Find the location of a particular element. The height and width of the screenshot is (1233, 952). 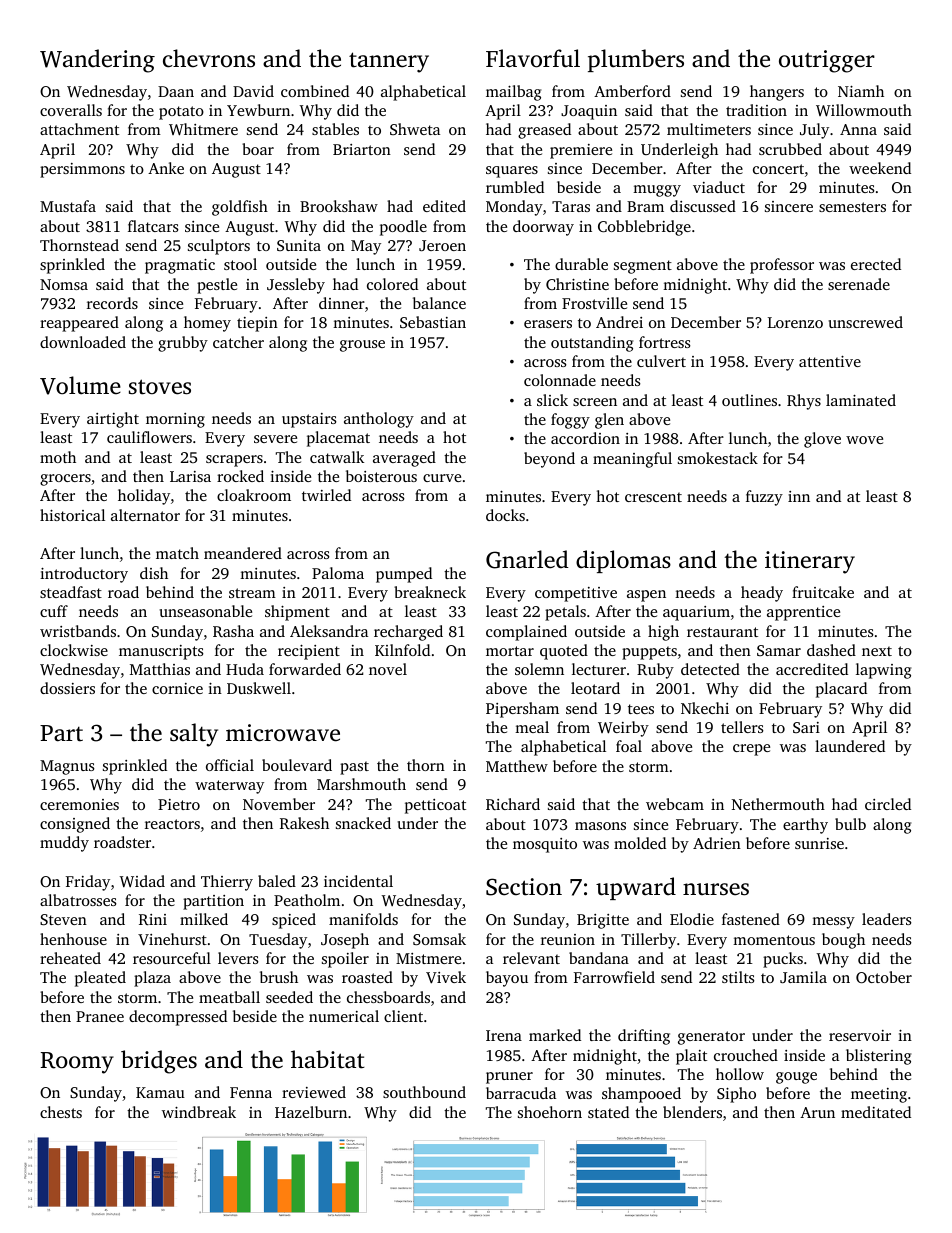

persimmons is located at coordinates (82, 170).
